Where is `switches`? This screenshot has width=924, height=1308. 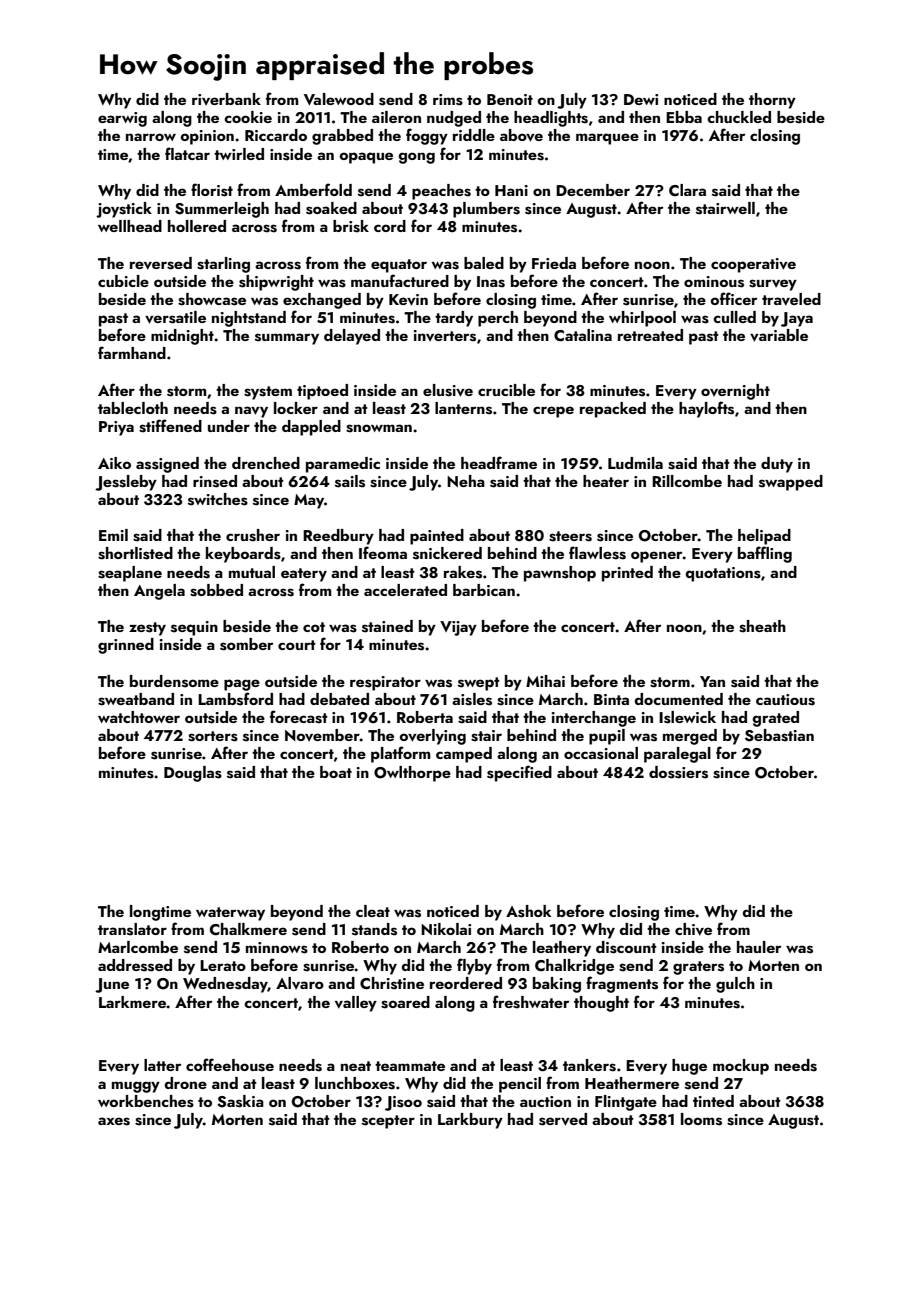 switches is located at coordinates (218, 499).
